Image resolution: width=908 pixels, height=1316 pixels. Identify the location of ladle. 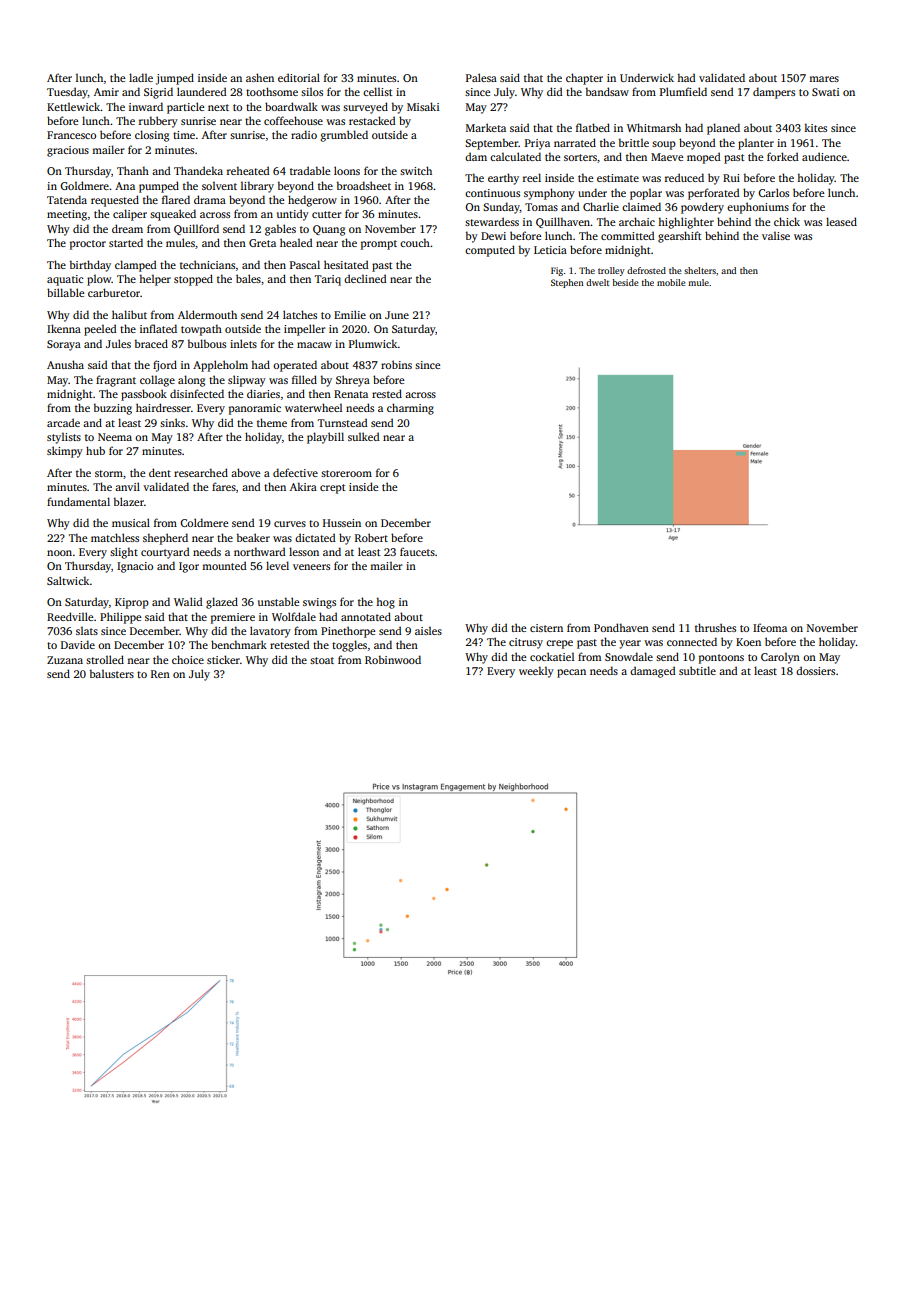
(141, 77).
